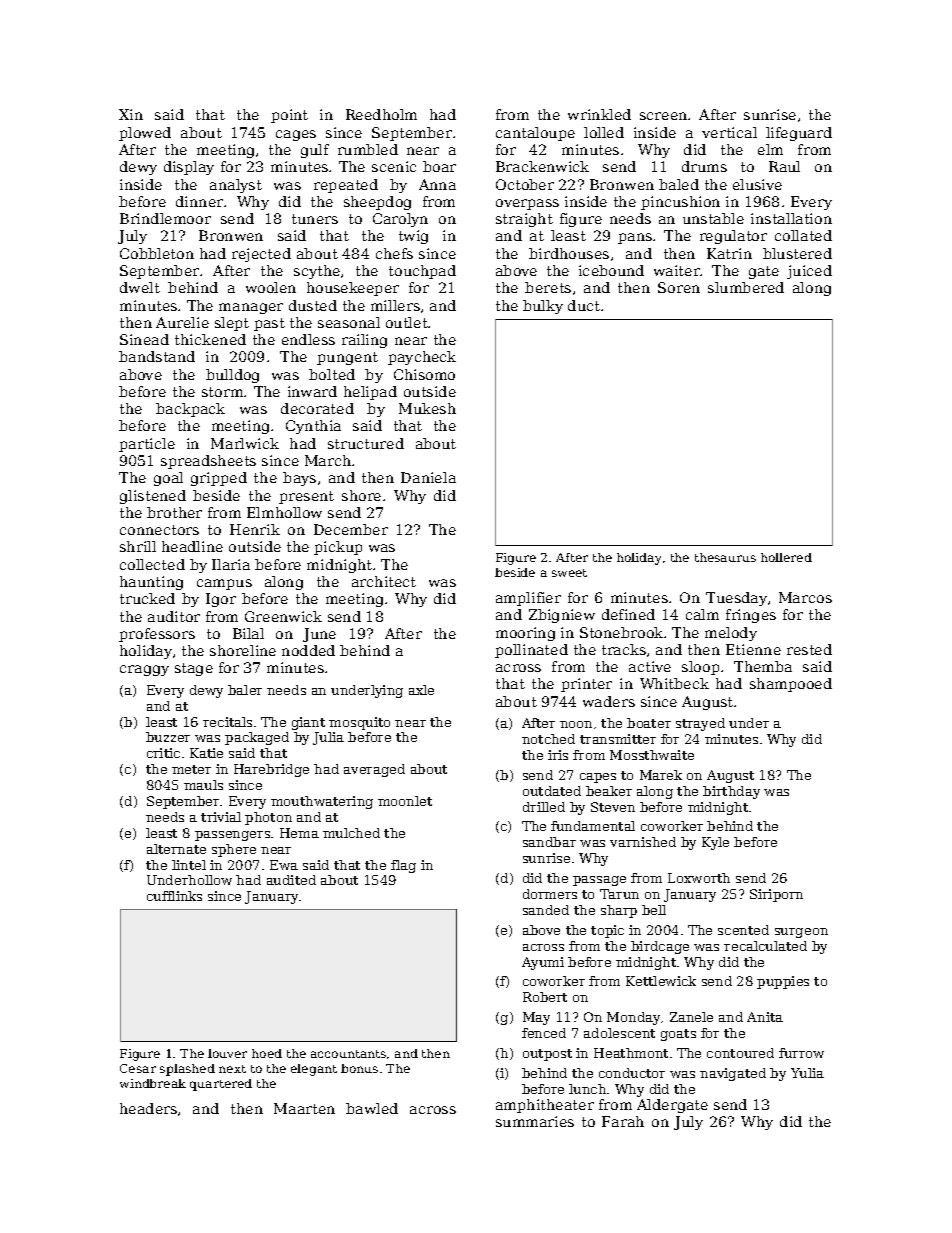  I want to click on headers, so click(148, 1108).
